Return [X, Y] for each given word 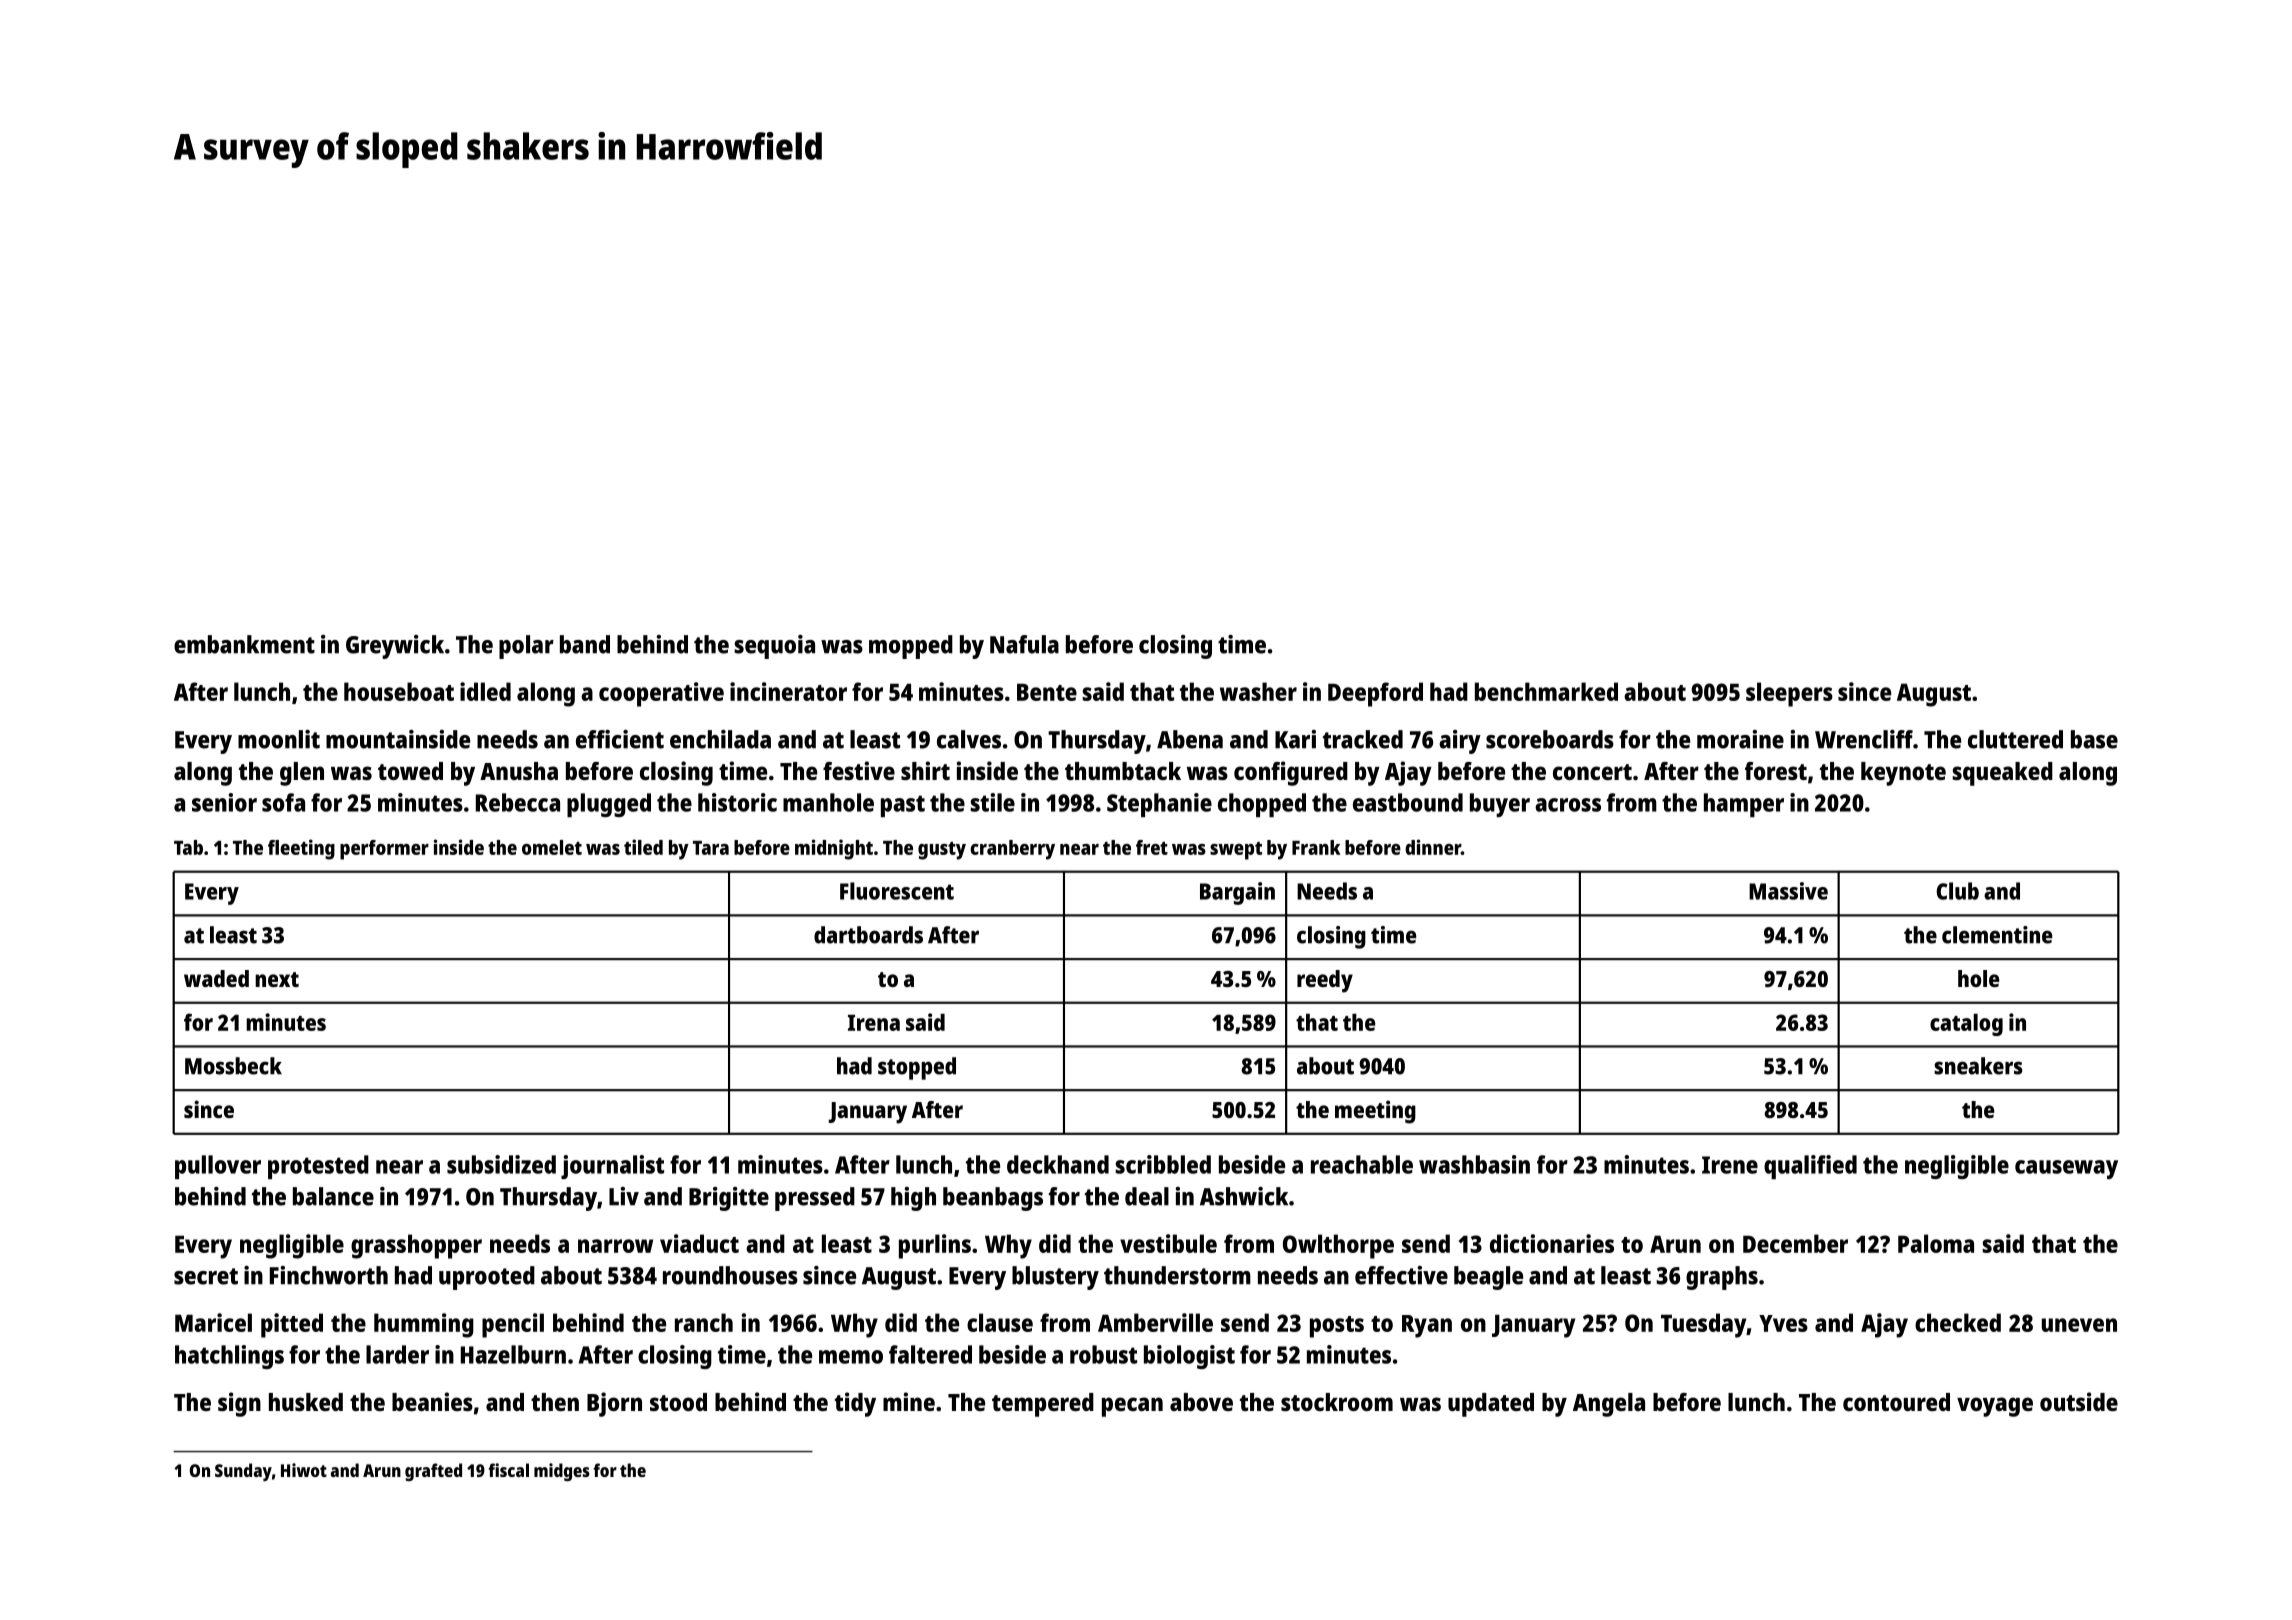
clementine [1997, 935]
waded [216, 978]
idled [485, 691]
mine [909, 1401]
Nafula [1024, 644]
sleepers [1789, 694]
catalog [1966, 1024]
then [555, 1402]
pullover [218, 1167]
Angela [1609, 1405]
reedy [1325, 981]
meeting [1375, 1112]
